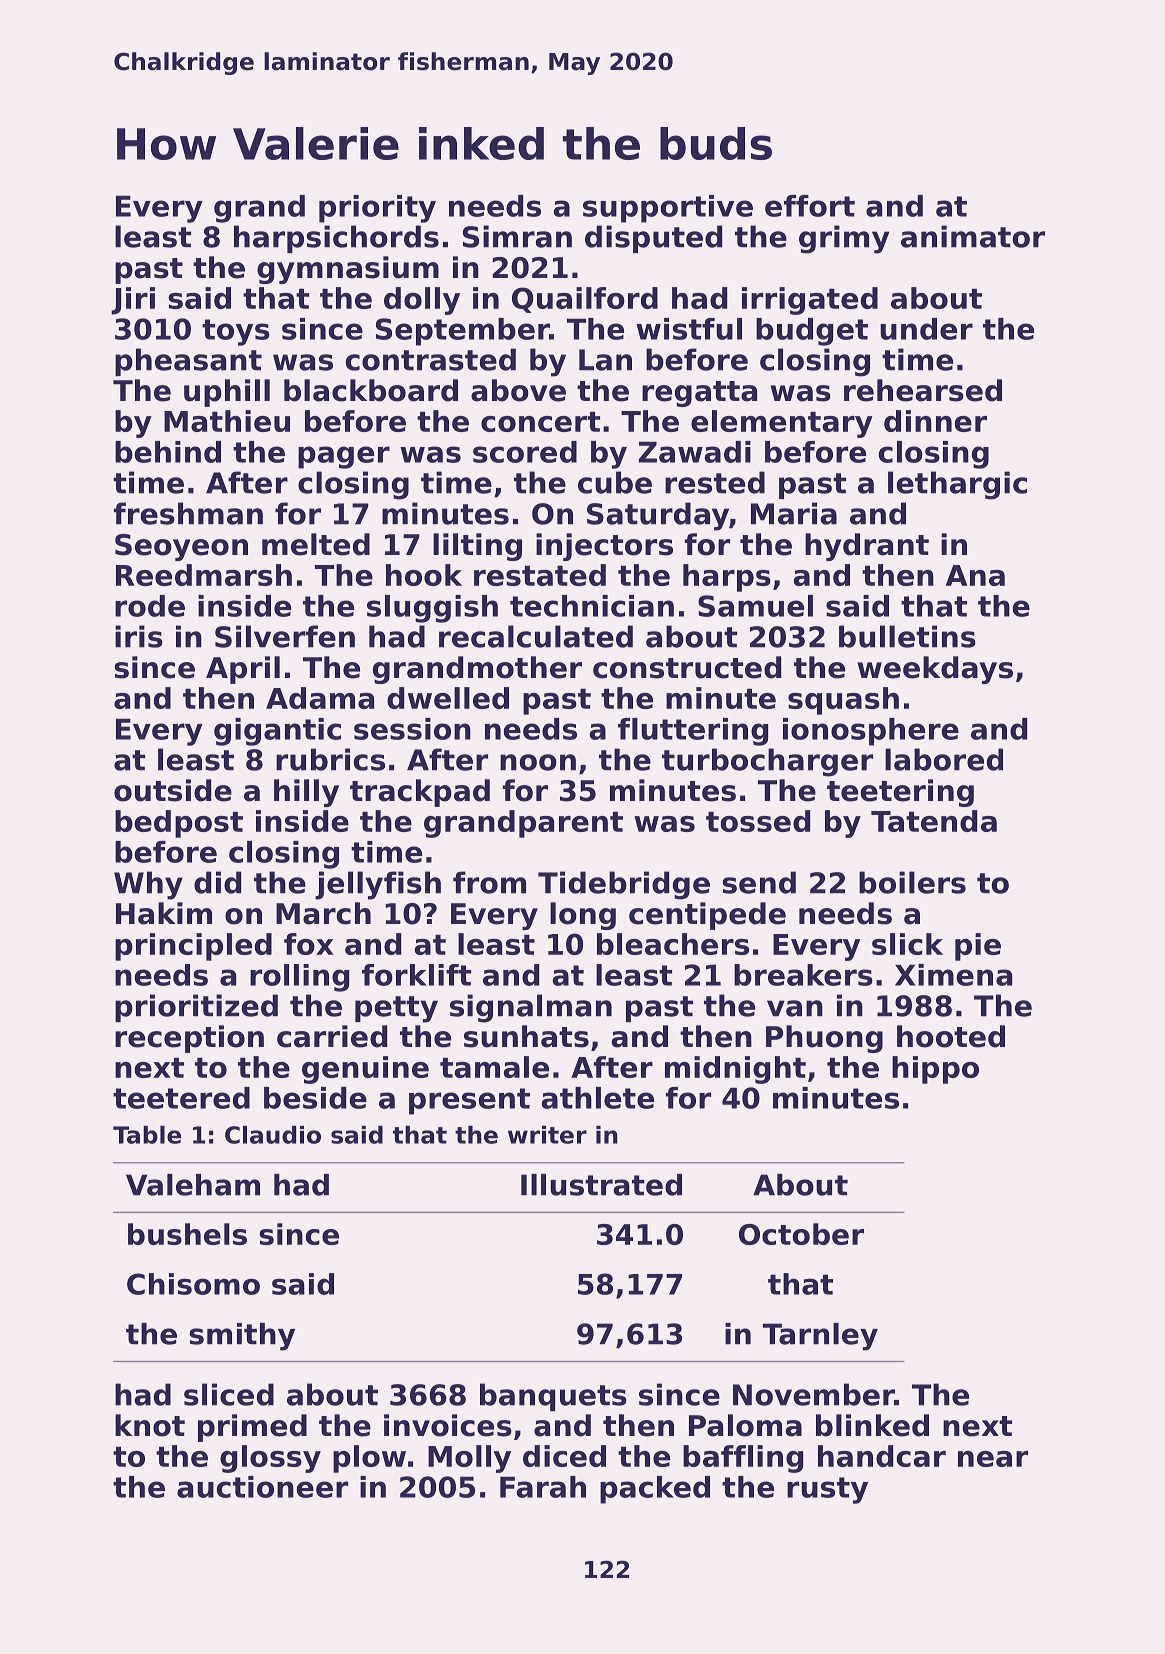  I want to click on reception, so click(189, 1039).
